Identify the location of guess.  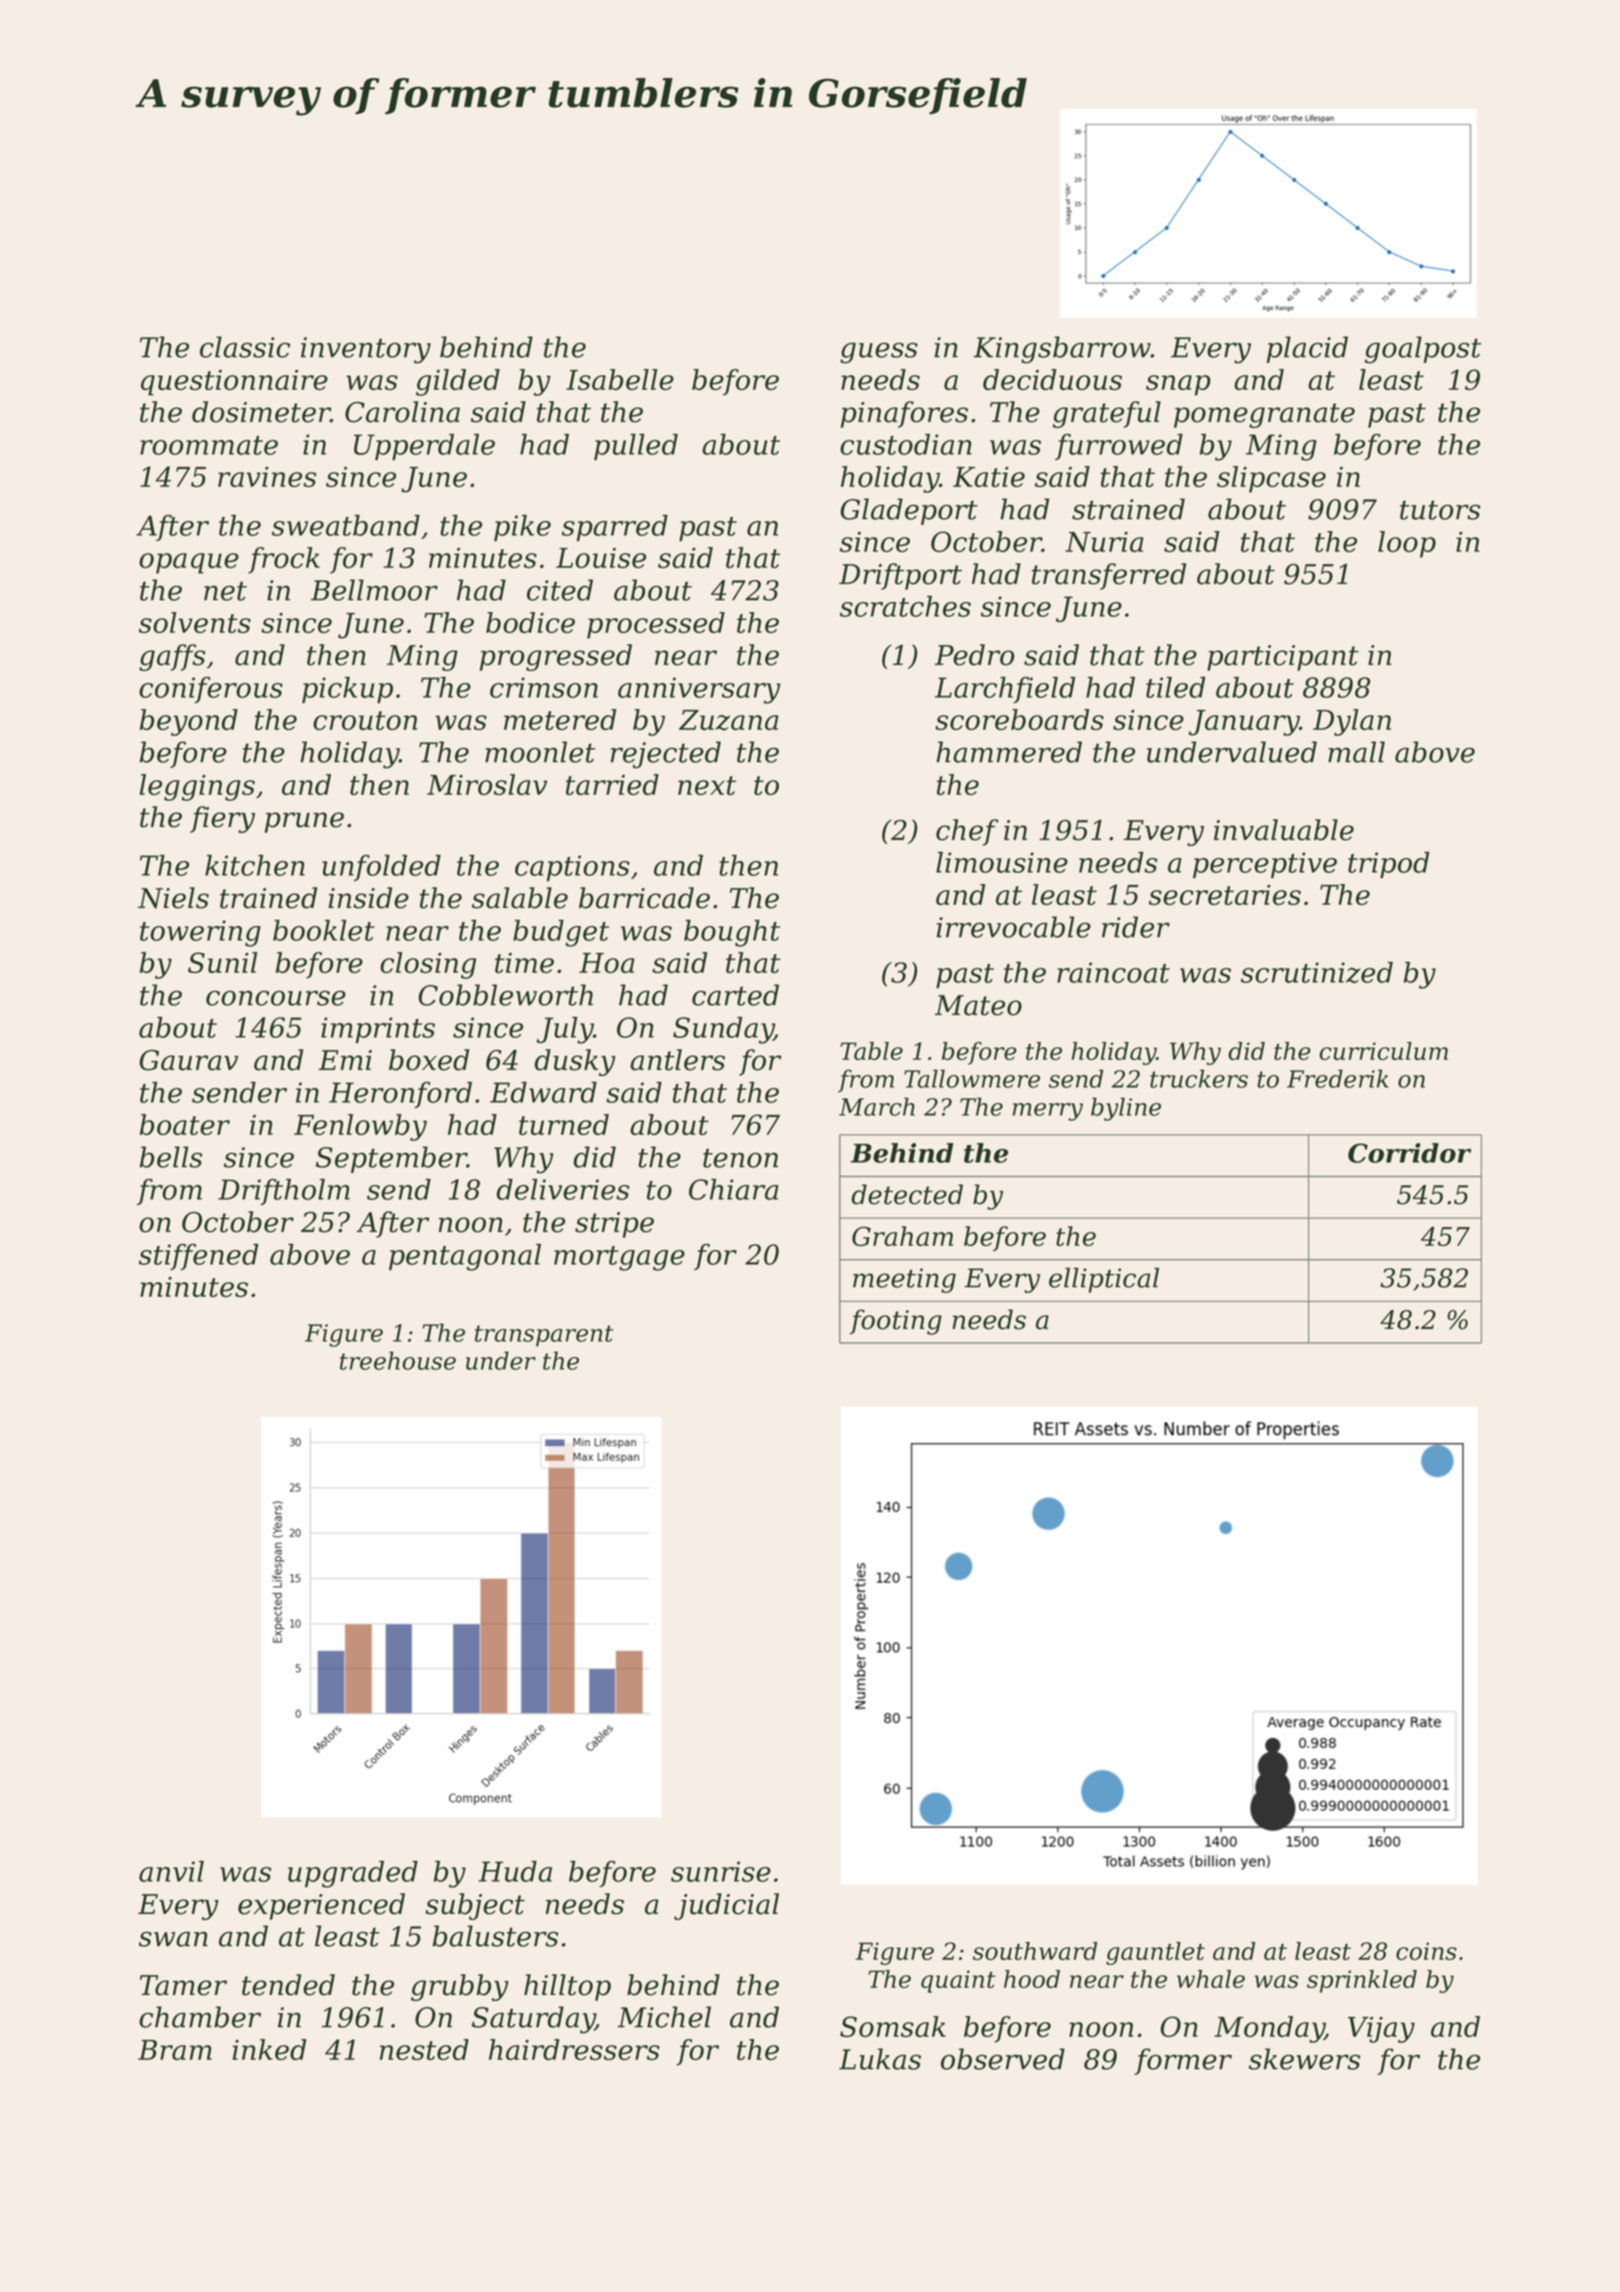
(879, 353).
